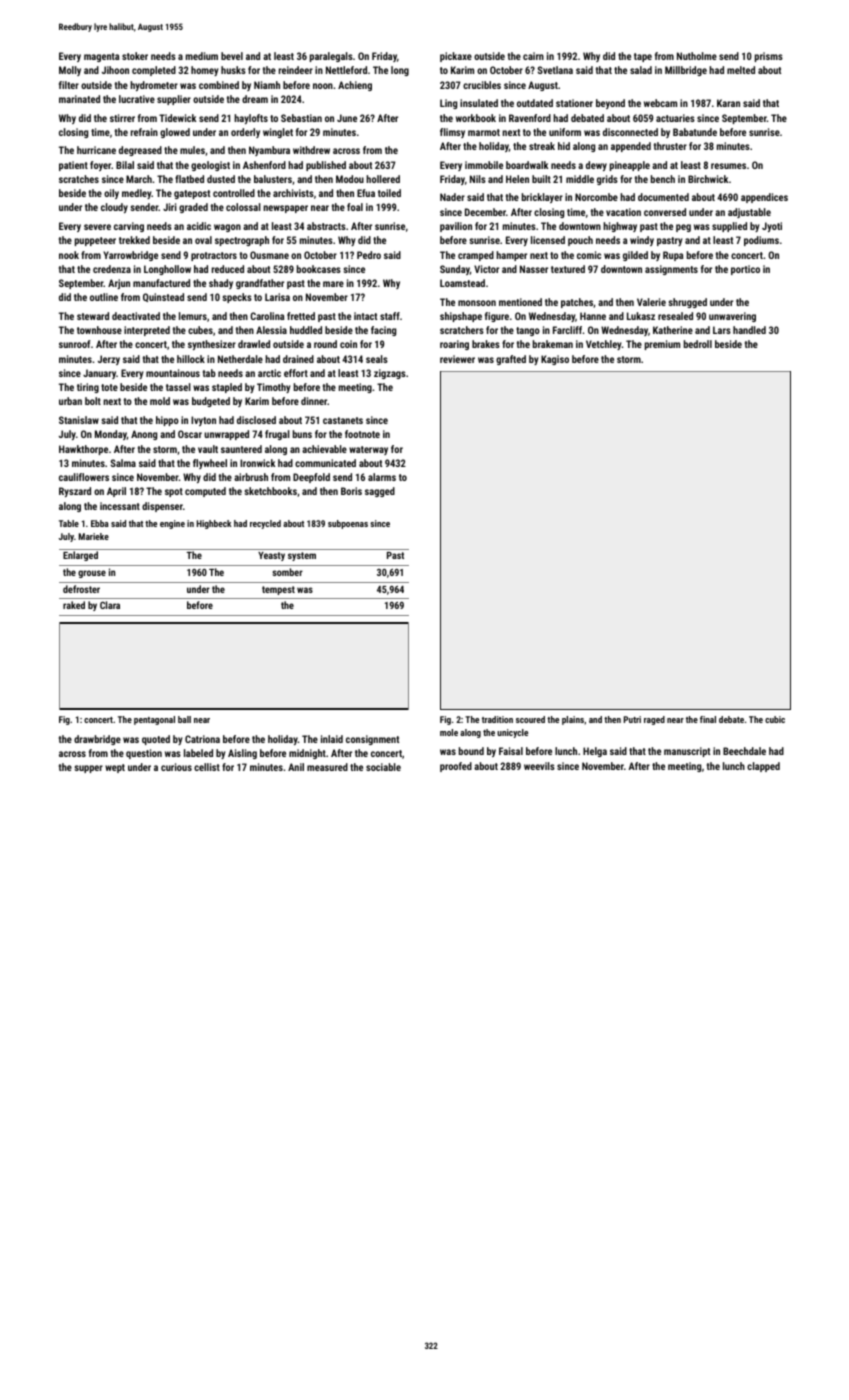  Describe the element at coordinates (271, 556) in the page. I see `Yeasty` at that location.
